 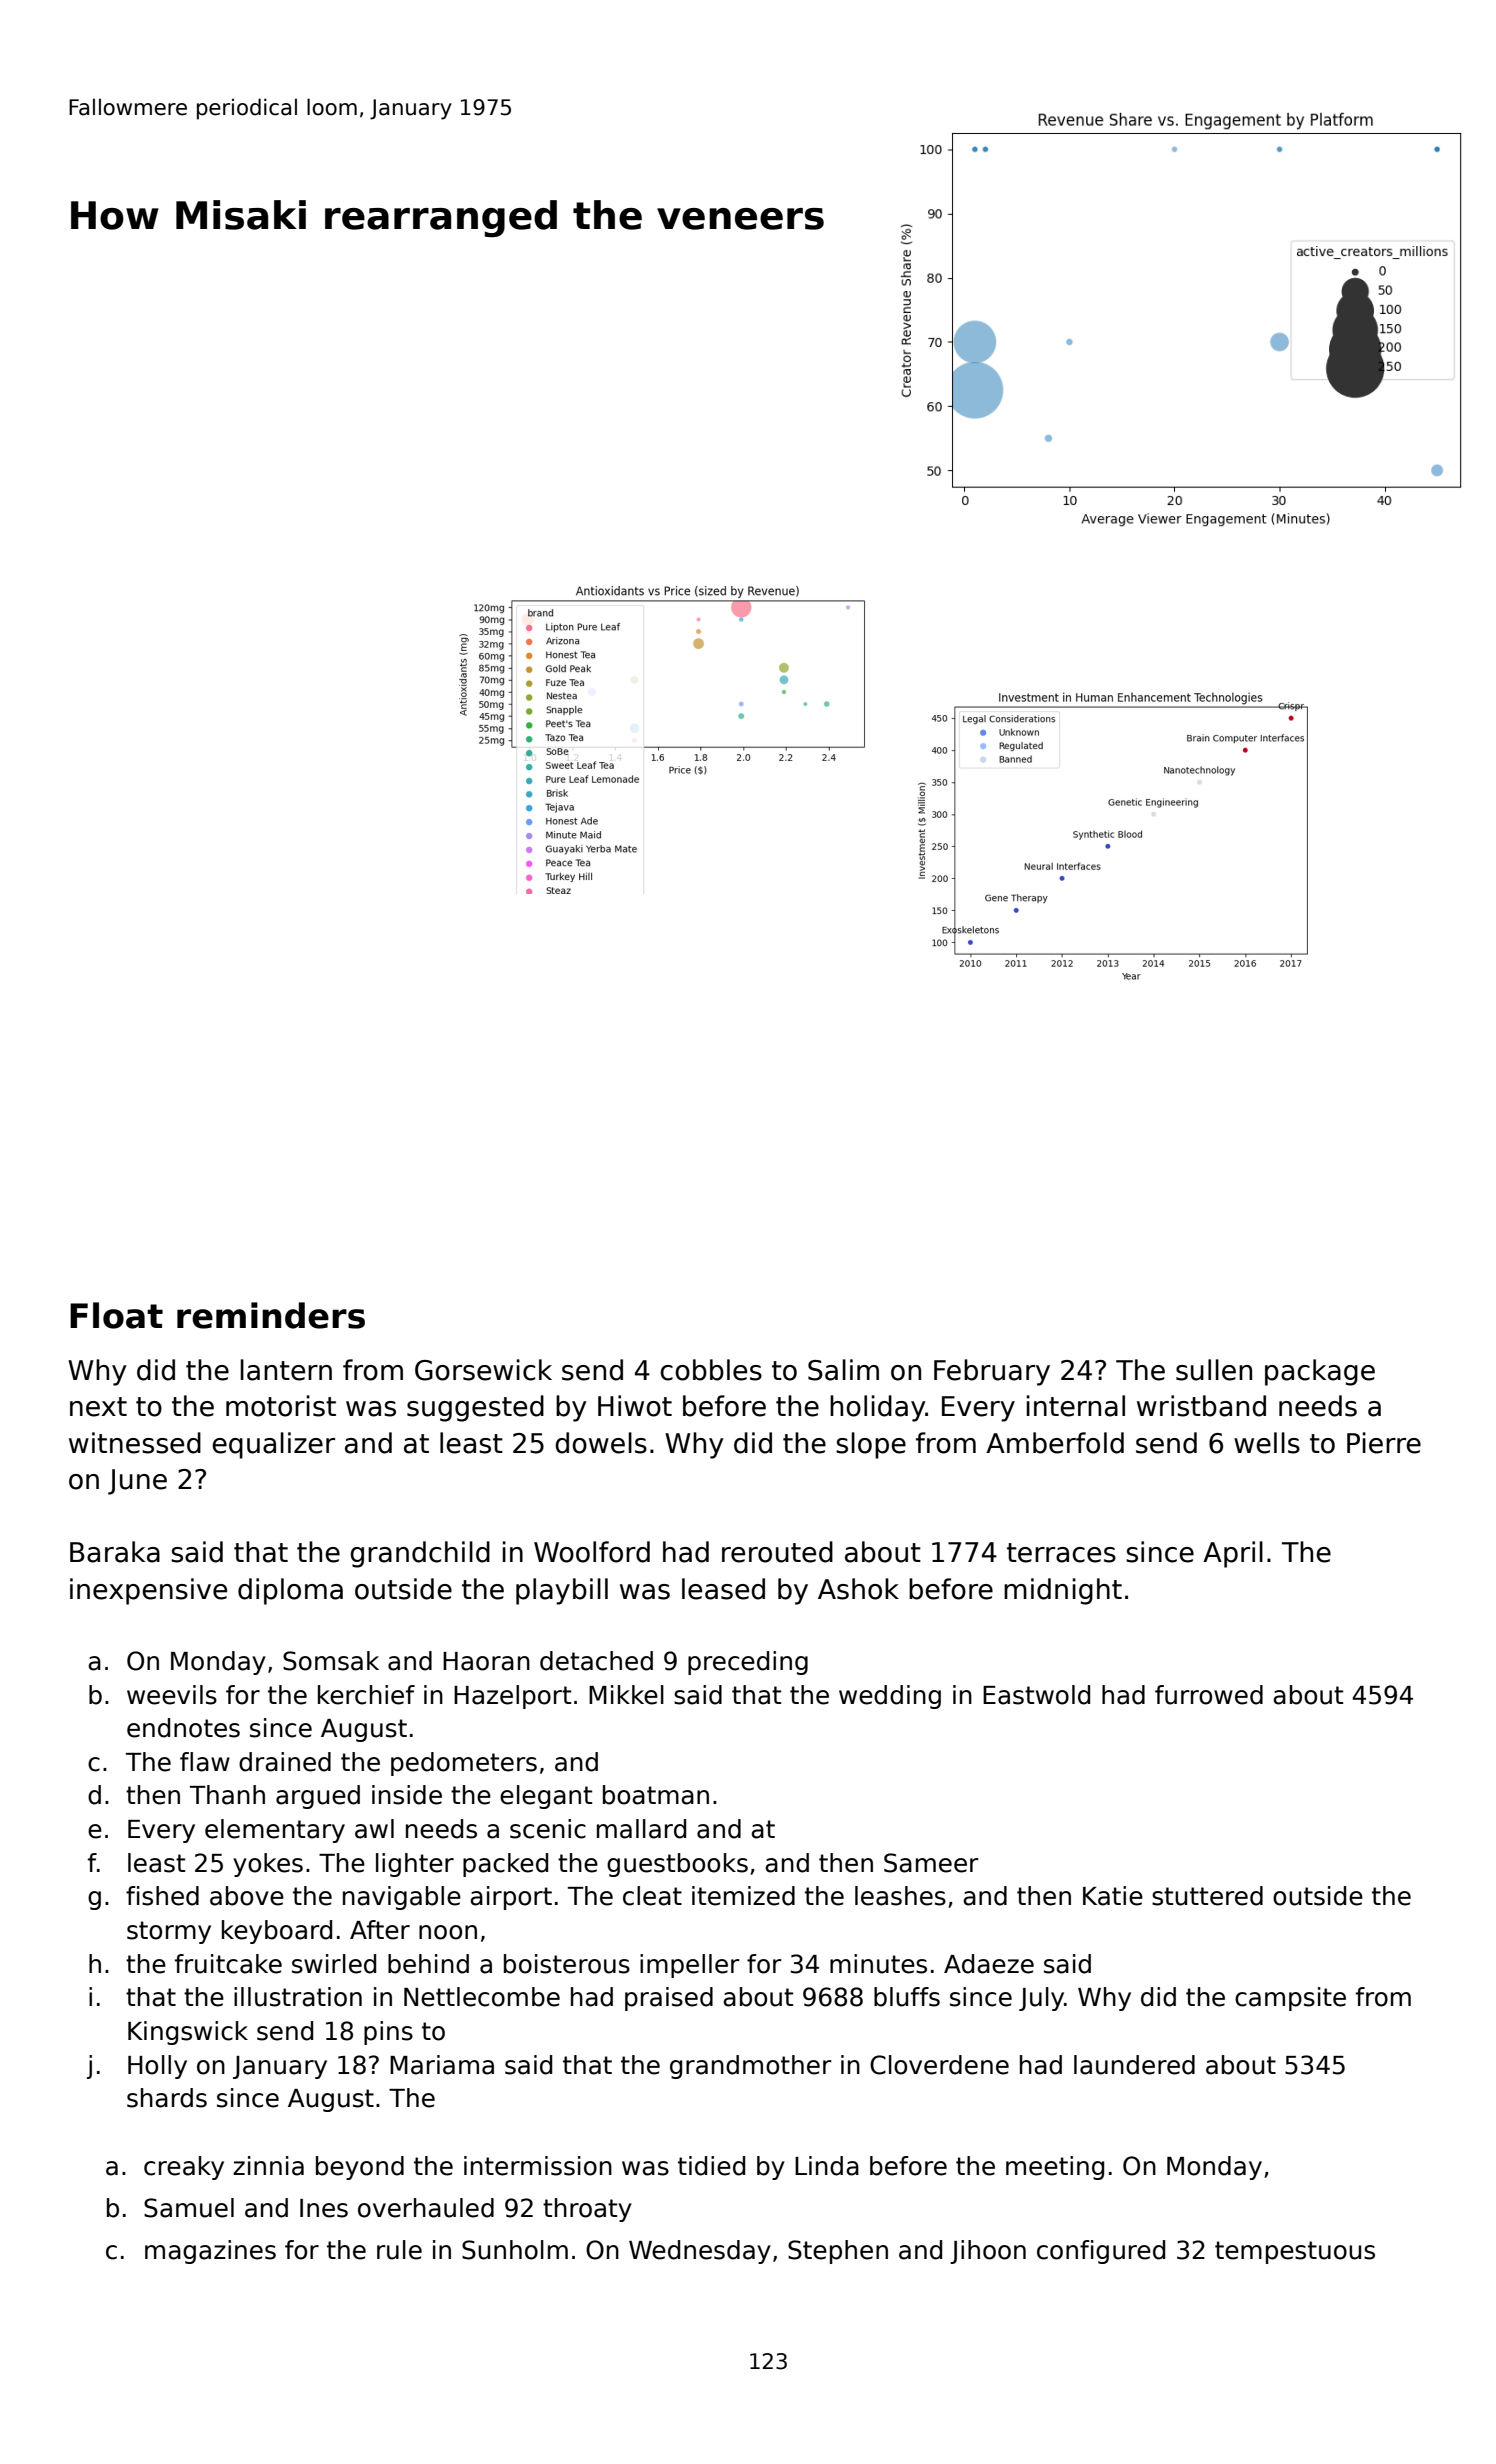 I want to click on lantern, so click(x=286, y=1370).
